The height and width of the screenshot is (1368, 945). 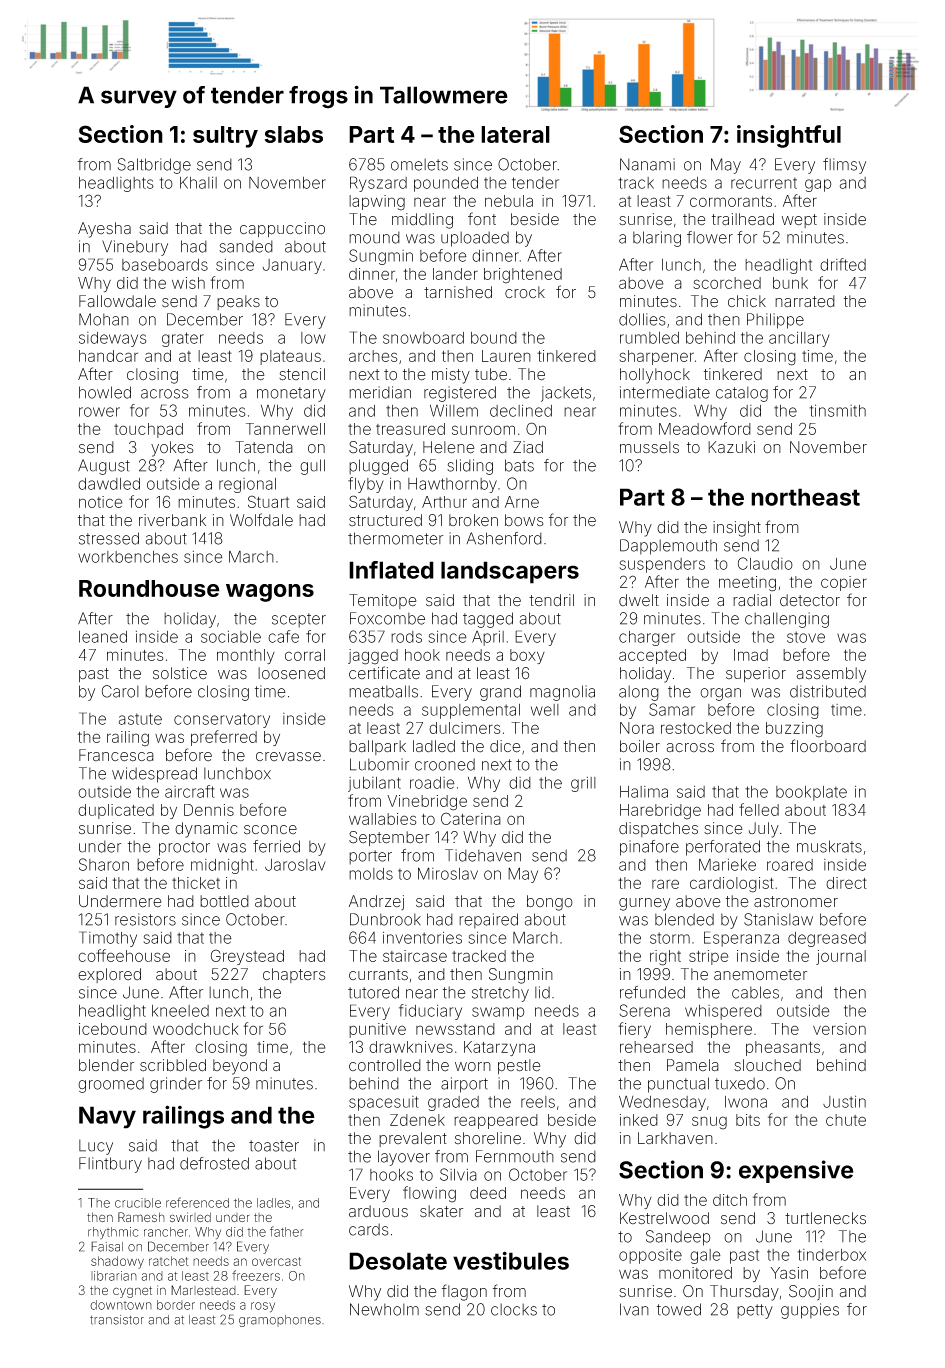 What do you see at coordinates (844, 166) in the screenshot?
I see `flimsy` at bounding box center [844, 166].
